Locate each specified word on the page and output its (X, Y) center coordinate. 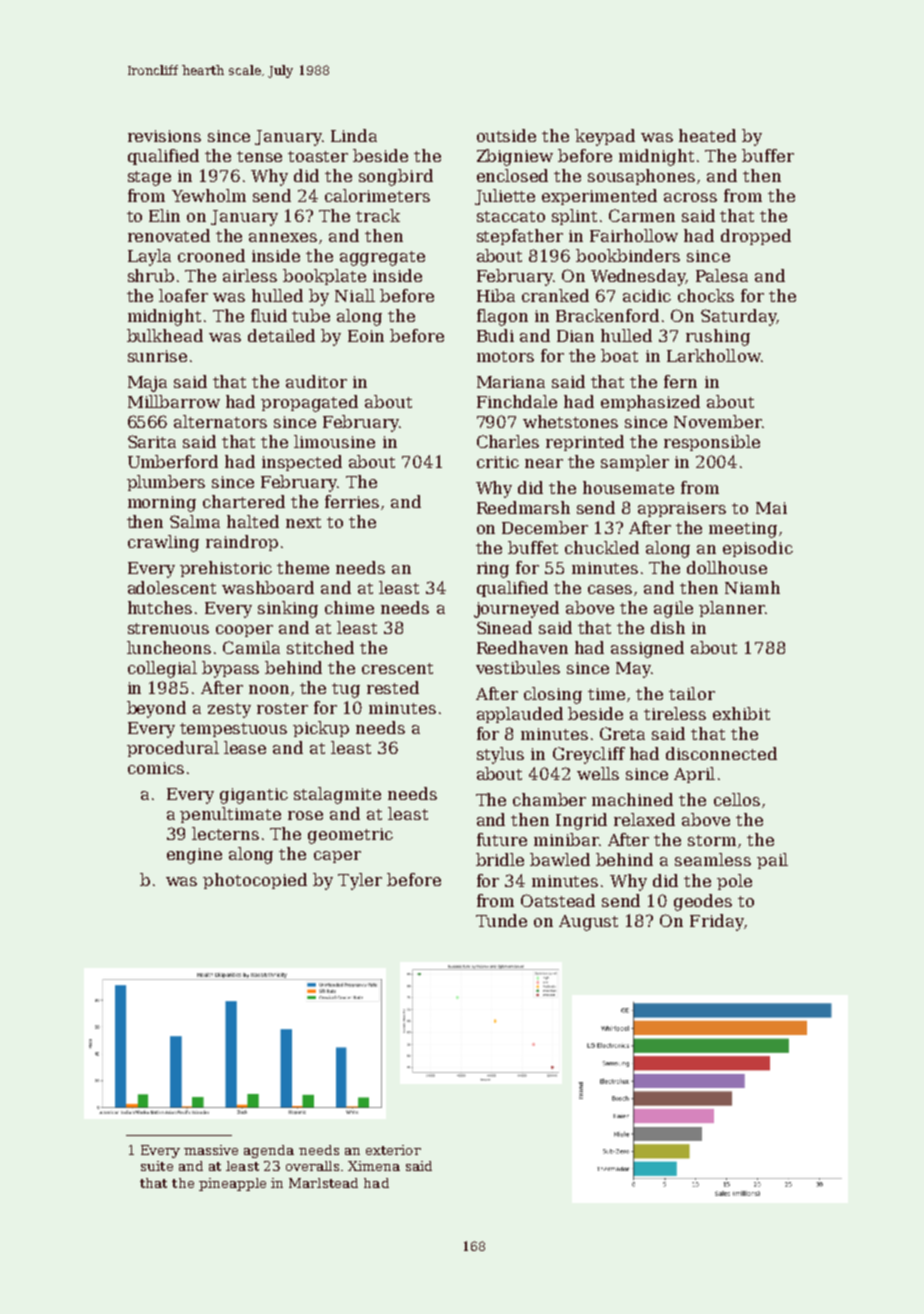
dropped (756, 237)
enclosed (512, 175)
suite (157, 1166)
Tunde (501, 920)
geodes (703, 902)
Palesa (722, 275)
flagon (502, 317)
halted (253, 521)
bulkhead (165, 335)
